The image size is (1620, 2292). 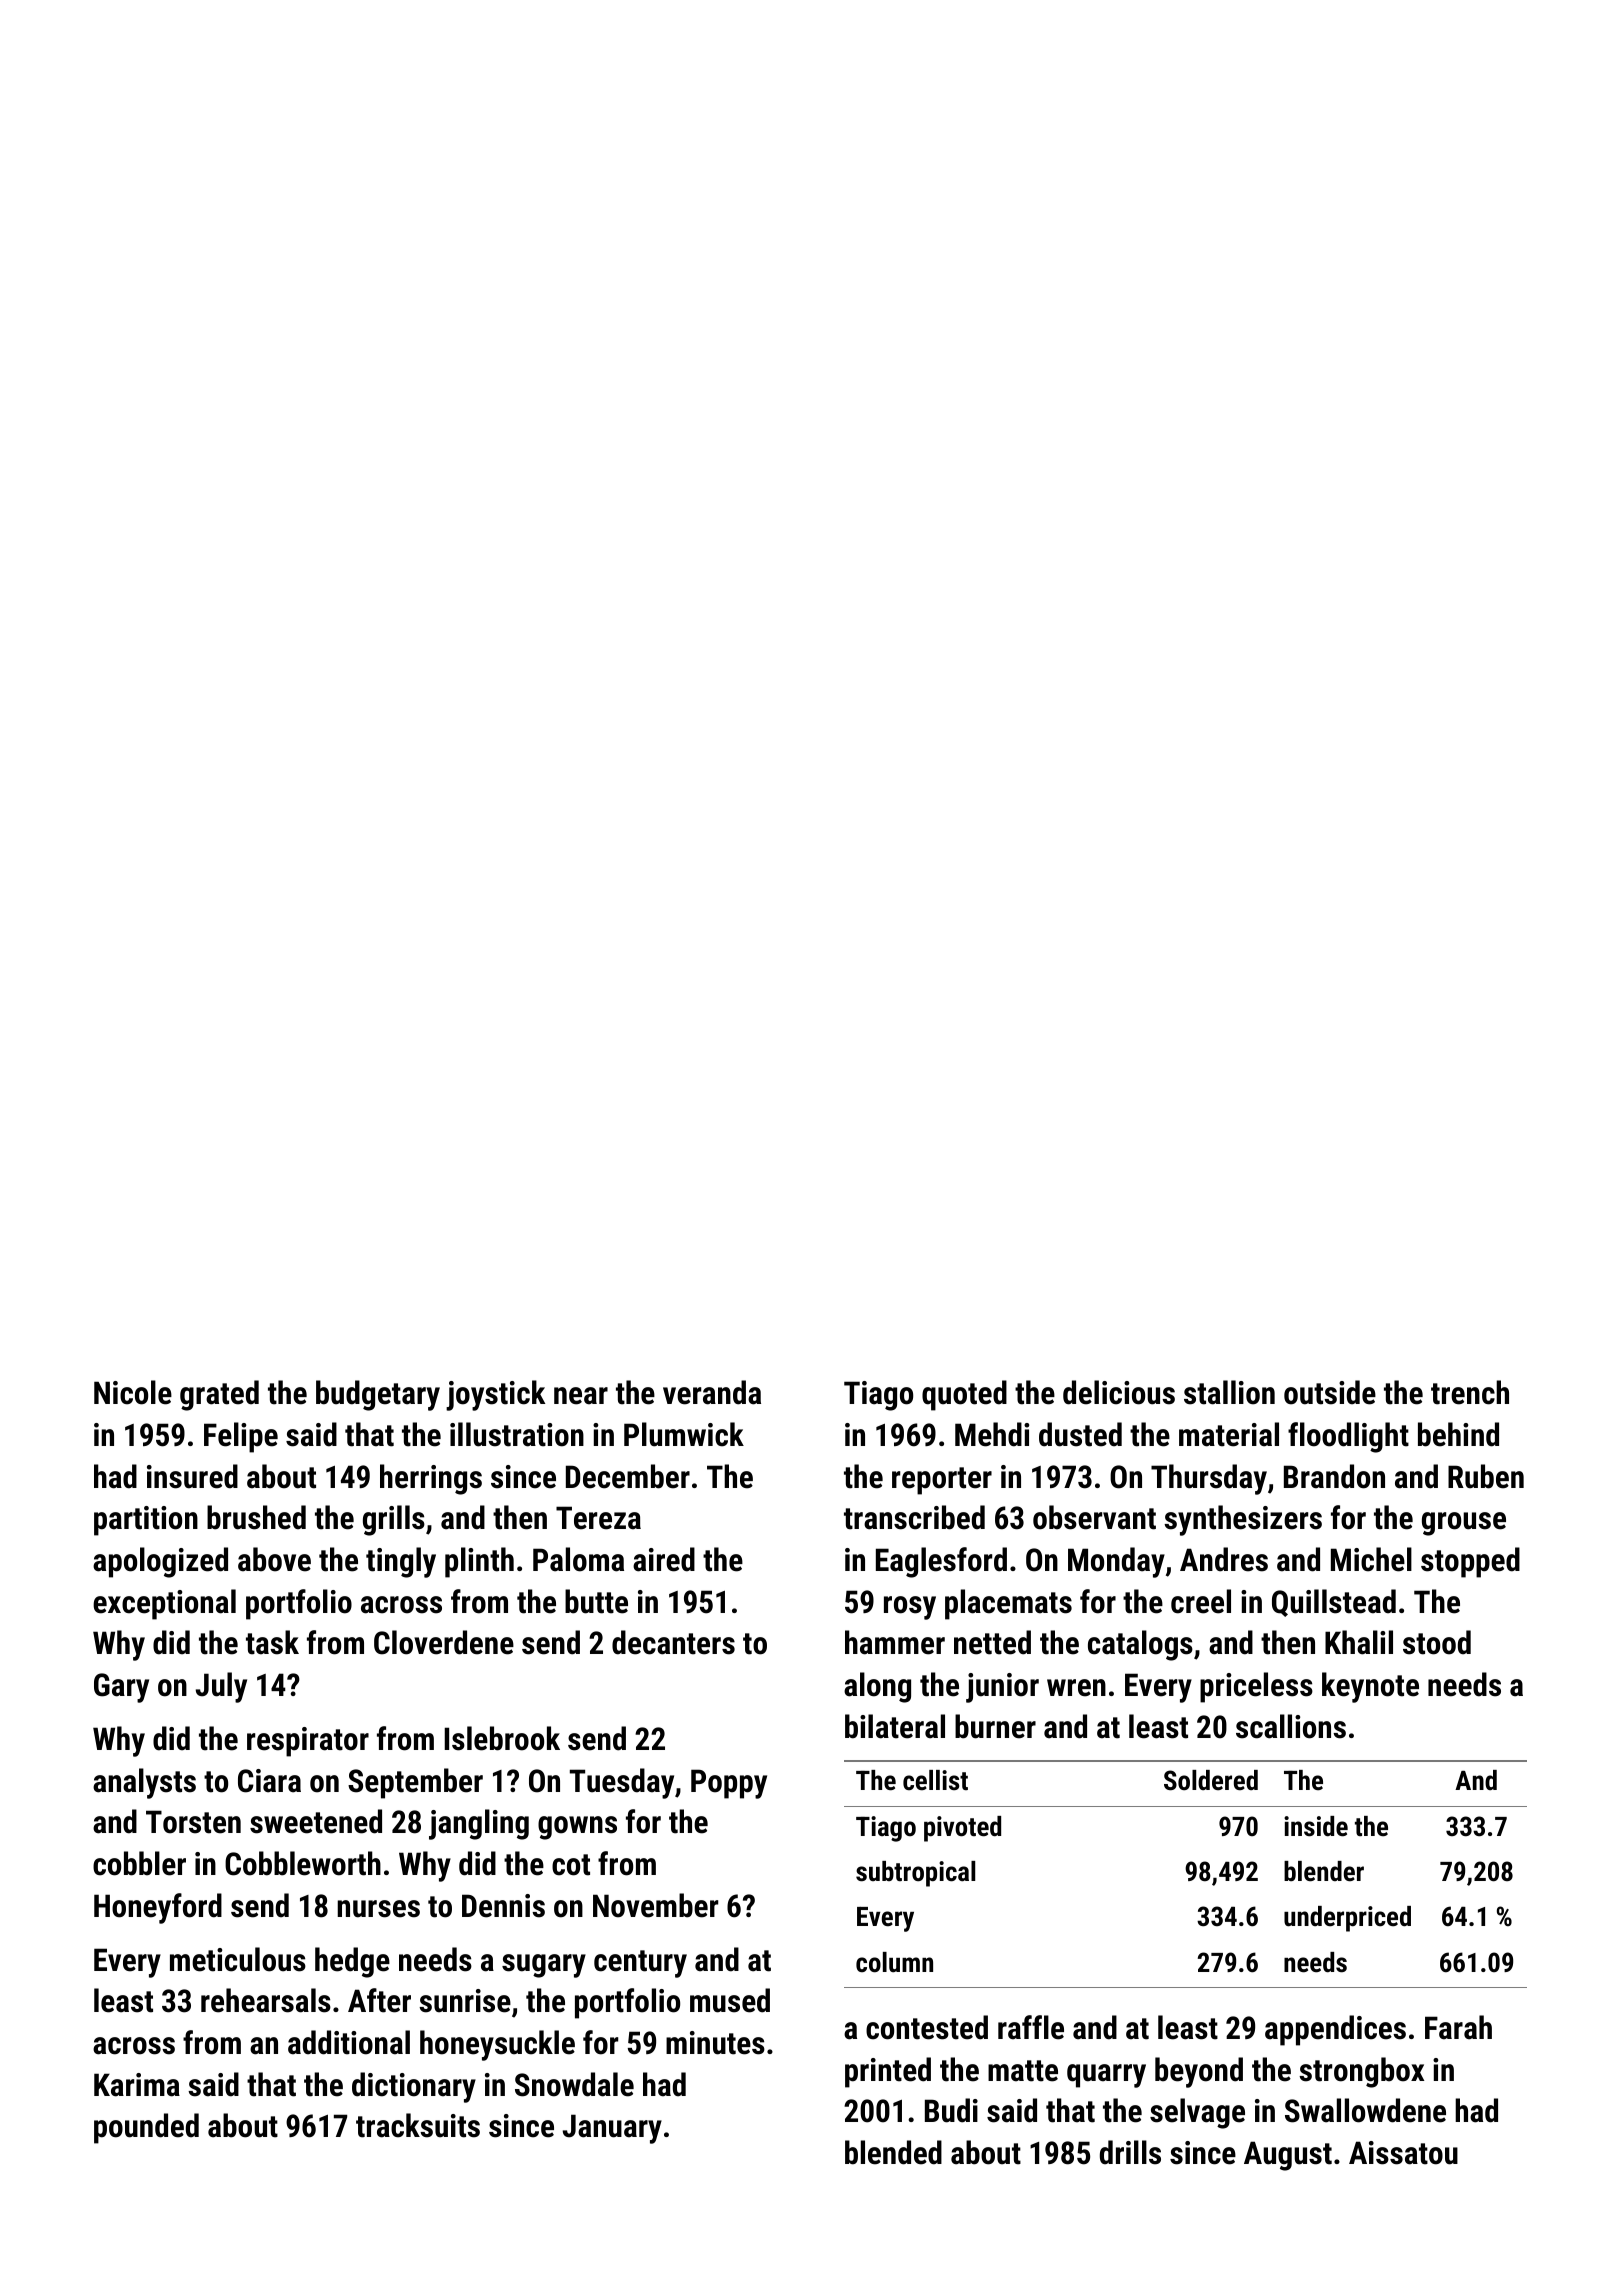 I want to click on scallions, so click(x=1291, y=1726).
